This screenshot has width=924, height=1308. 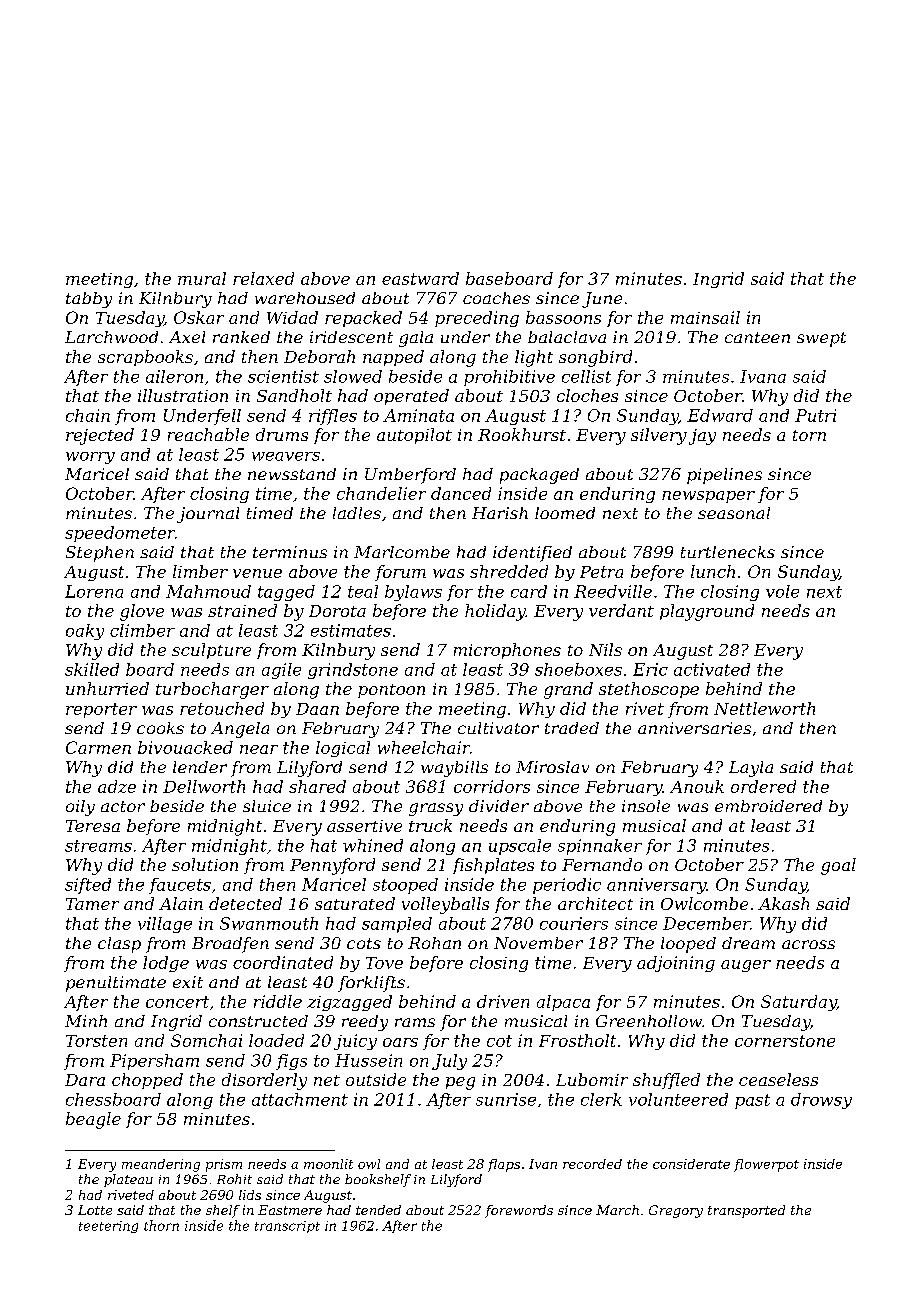 I want to click on Lotte, so click(x=95, y=1210).
